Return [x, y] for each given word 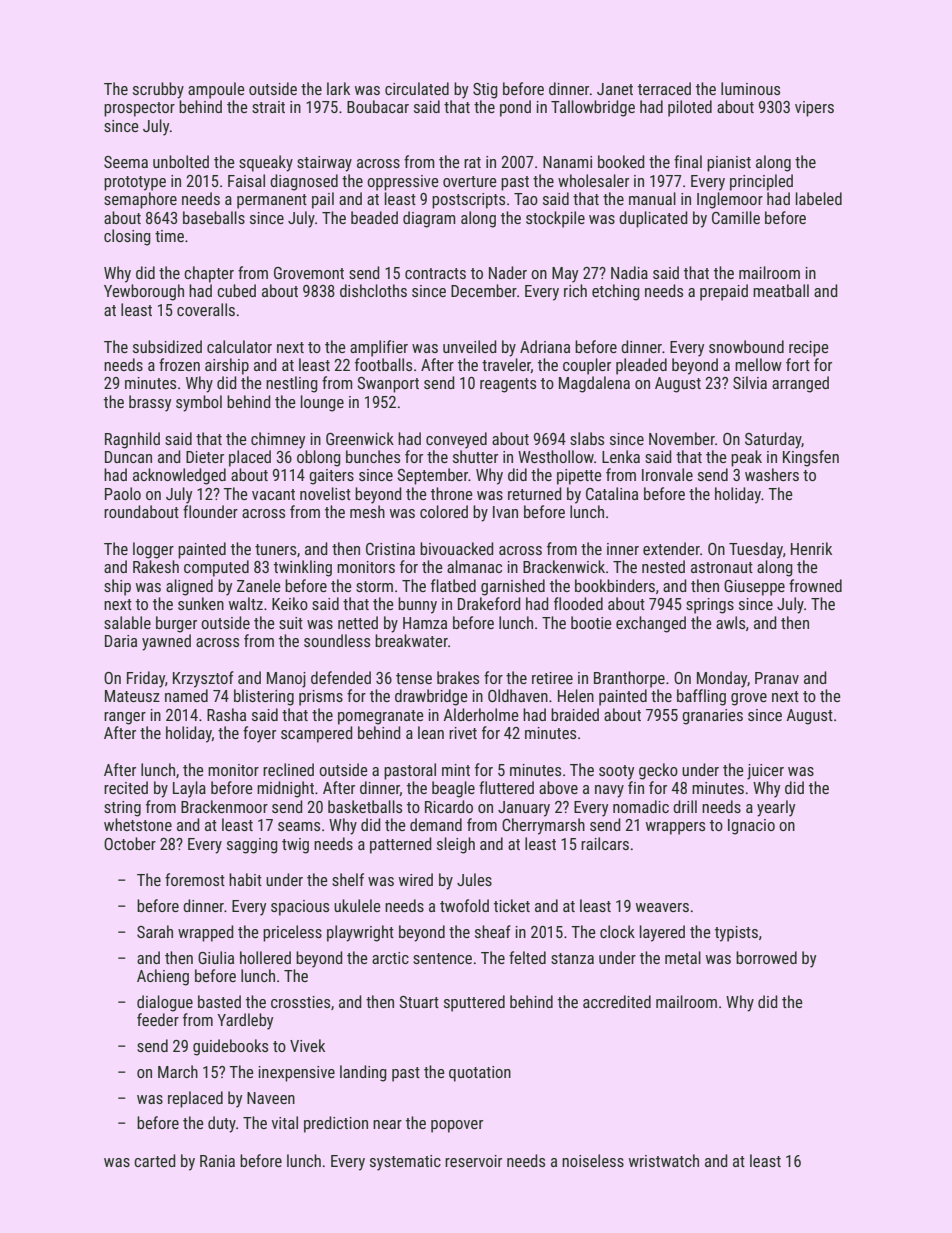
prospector [139, 109]
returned [534, 493]
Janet [615, 89]
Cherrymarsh [543, 826]
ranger [125, 718]
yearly [776, 808]
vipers [814, 109]
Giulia [216, 957]
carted [154, 1160]
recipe [809, 349]
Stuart [419, 1002]
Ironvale [667, 474]
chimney [278, 440]
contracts [435, 273]
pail [323, 200]
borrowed [766, 957]
